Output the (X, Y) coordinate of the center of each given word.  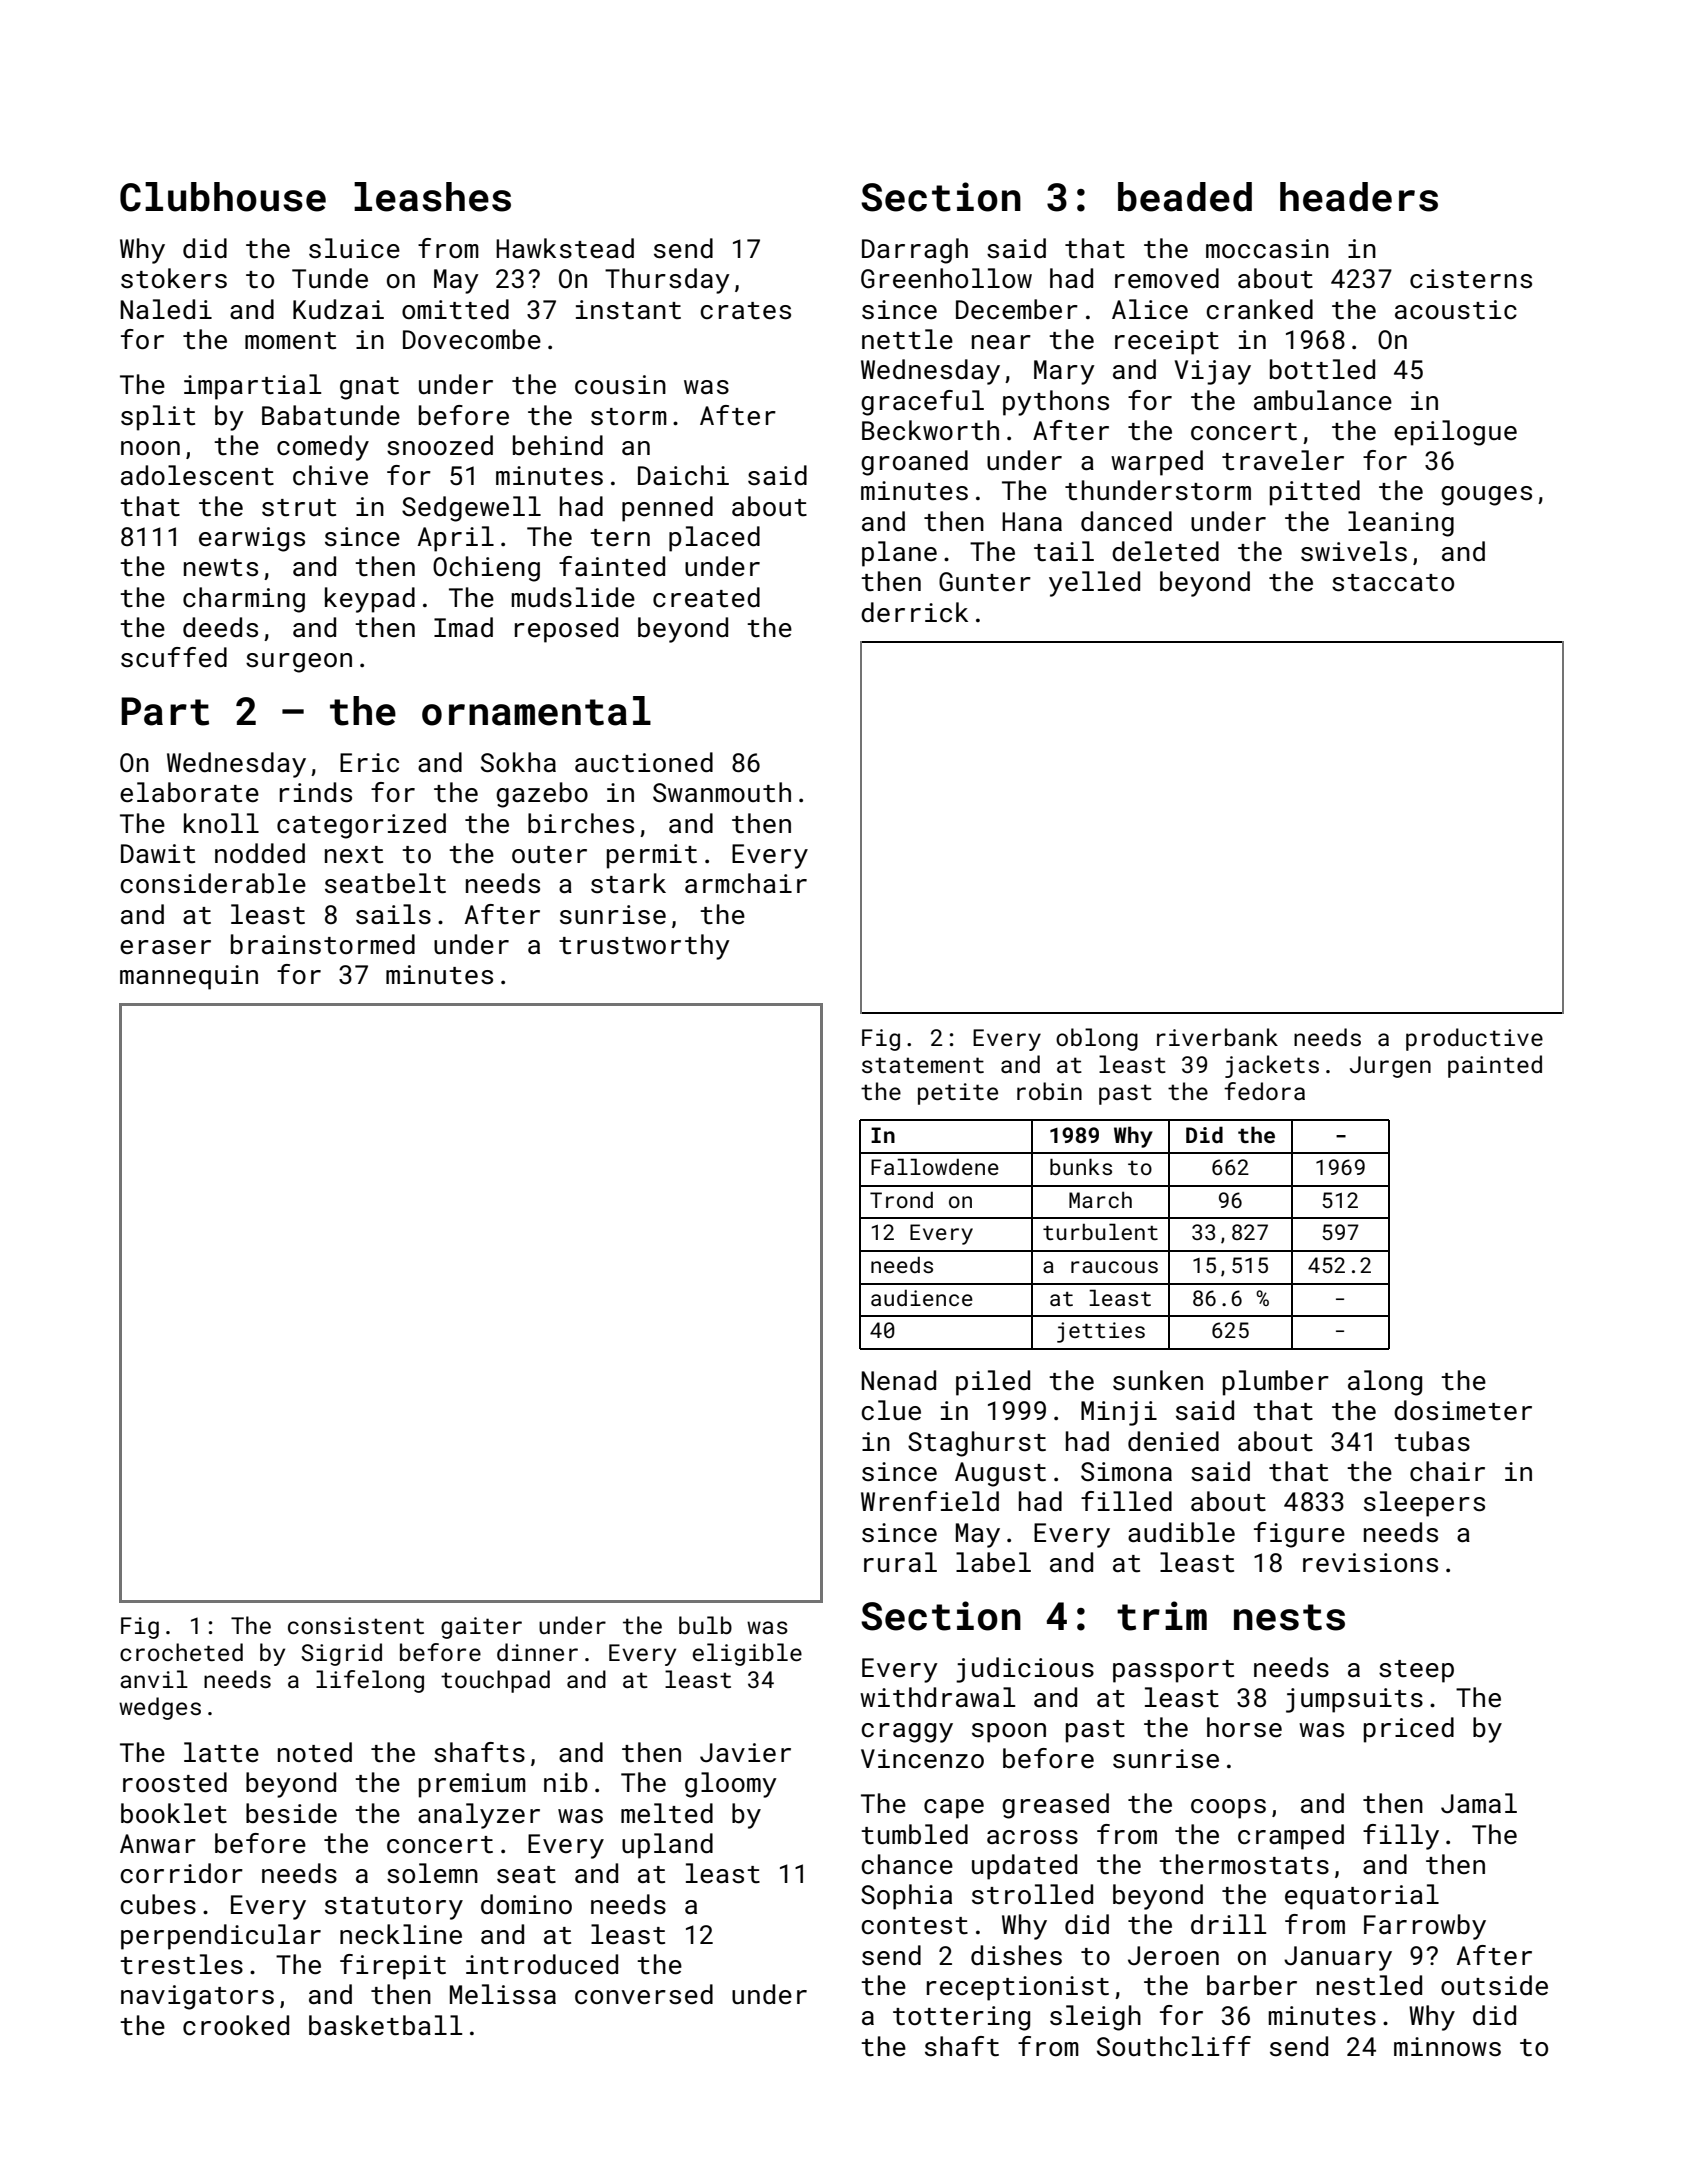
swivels (1354, 551)
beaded (1185, 197)
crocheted (181, 1652)
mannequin (189, 977)
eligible (747, 1654)
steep (1416, 1671)
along (1385, 1383)
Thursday (667, 281)
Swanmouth (722, 792)
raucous (1114, 1267)
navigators (197, 1997)
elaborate (189, 792)
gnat (369, 388)
